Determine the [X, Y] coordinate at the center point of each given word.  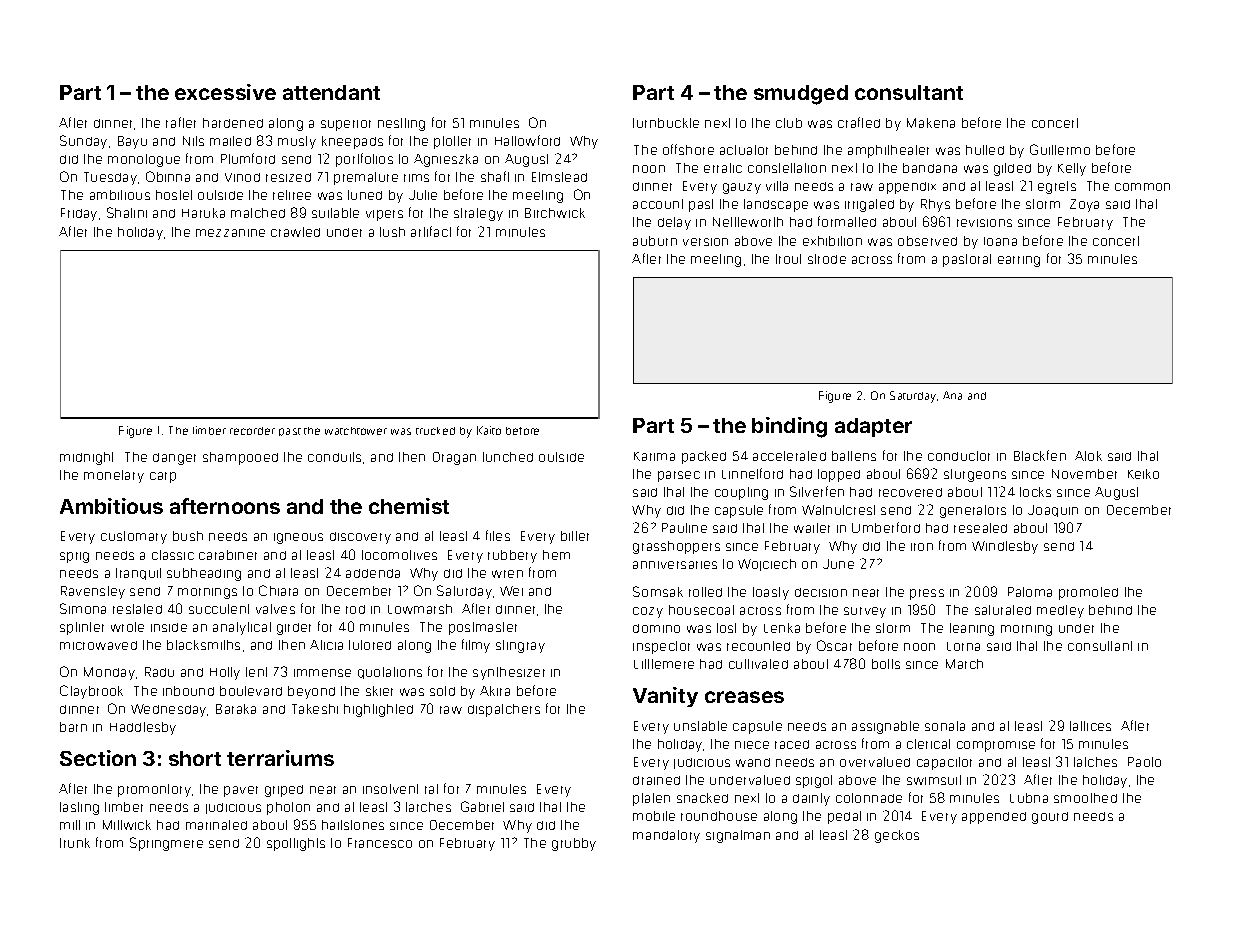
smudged [801, 95]
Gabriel [482, 806]
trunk [75, 843]
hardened [233, 123]
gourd [1050, 818]
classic [173, 555]
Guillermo [1060, 149]
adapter [873, 427]
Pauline [684, 528]
